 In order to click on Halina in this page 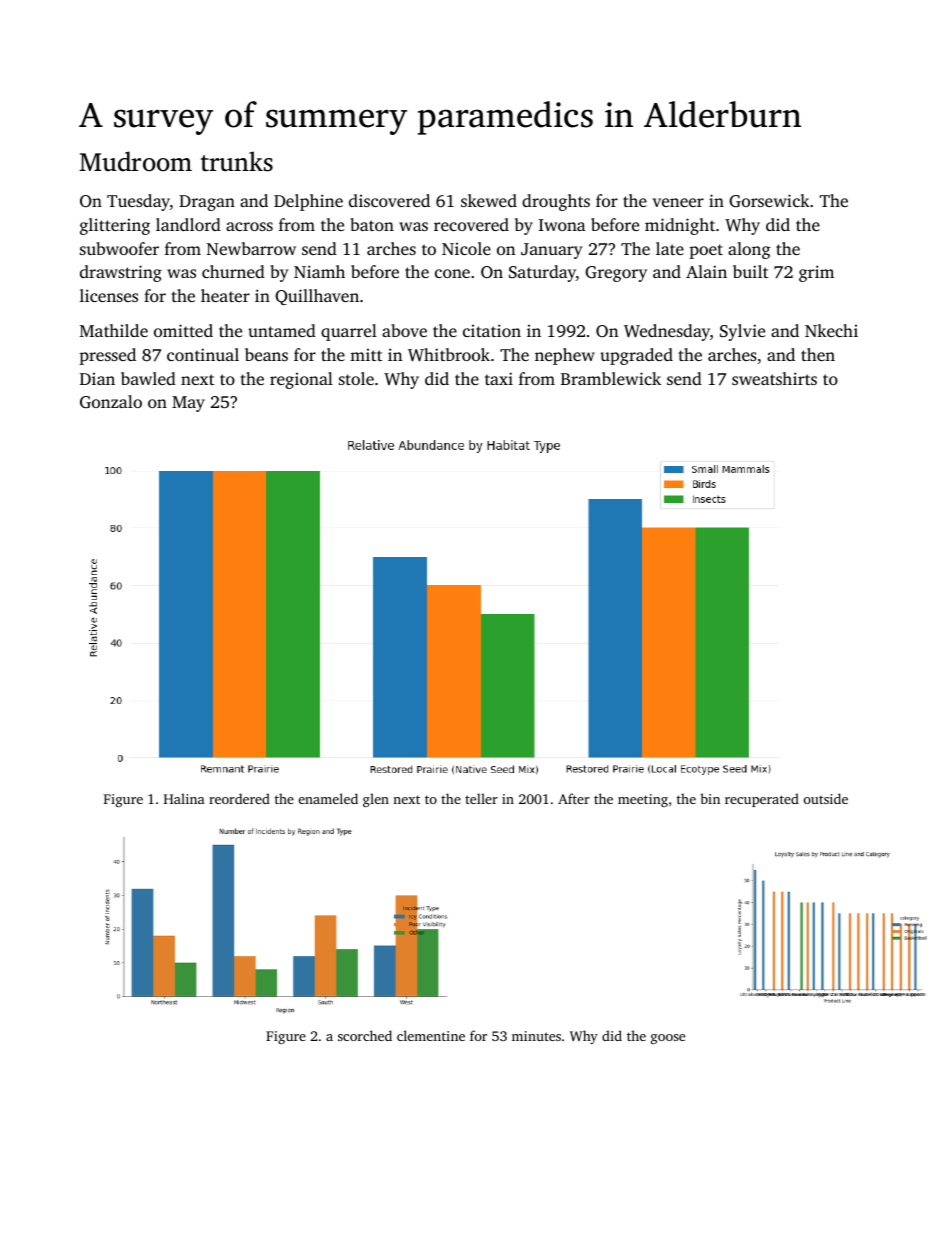, I will do `click(184, 798)`.
